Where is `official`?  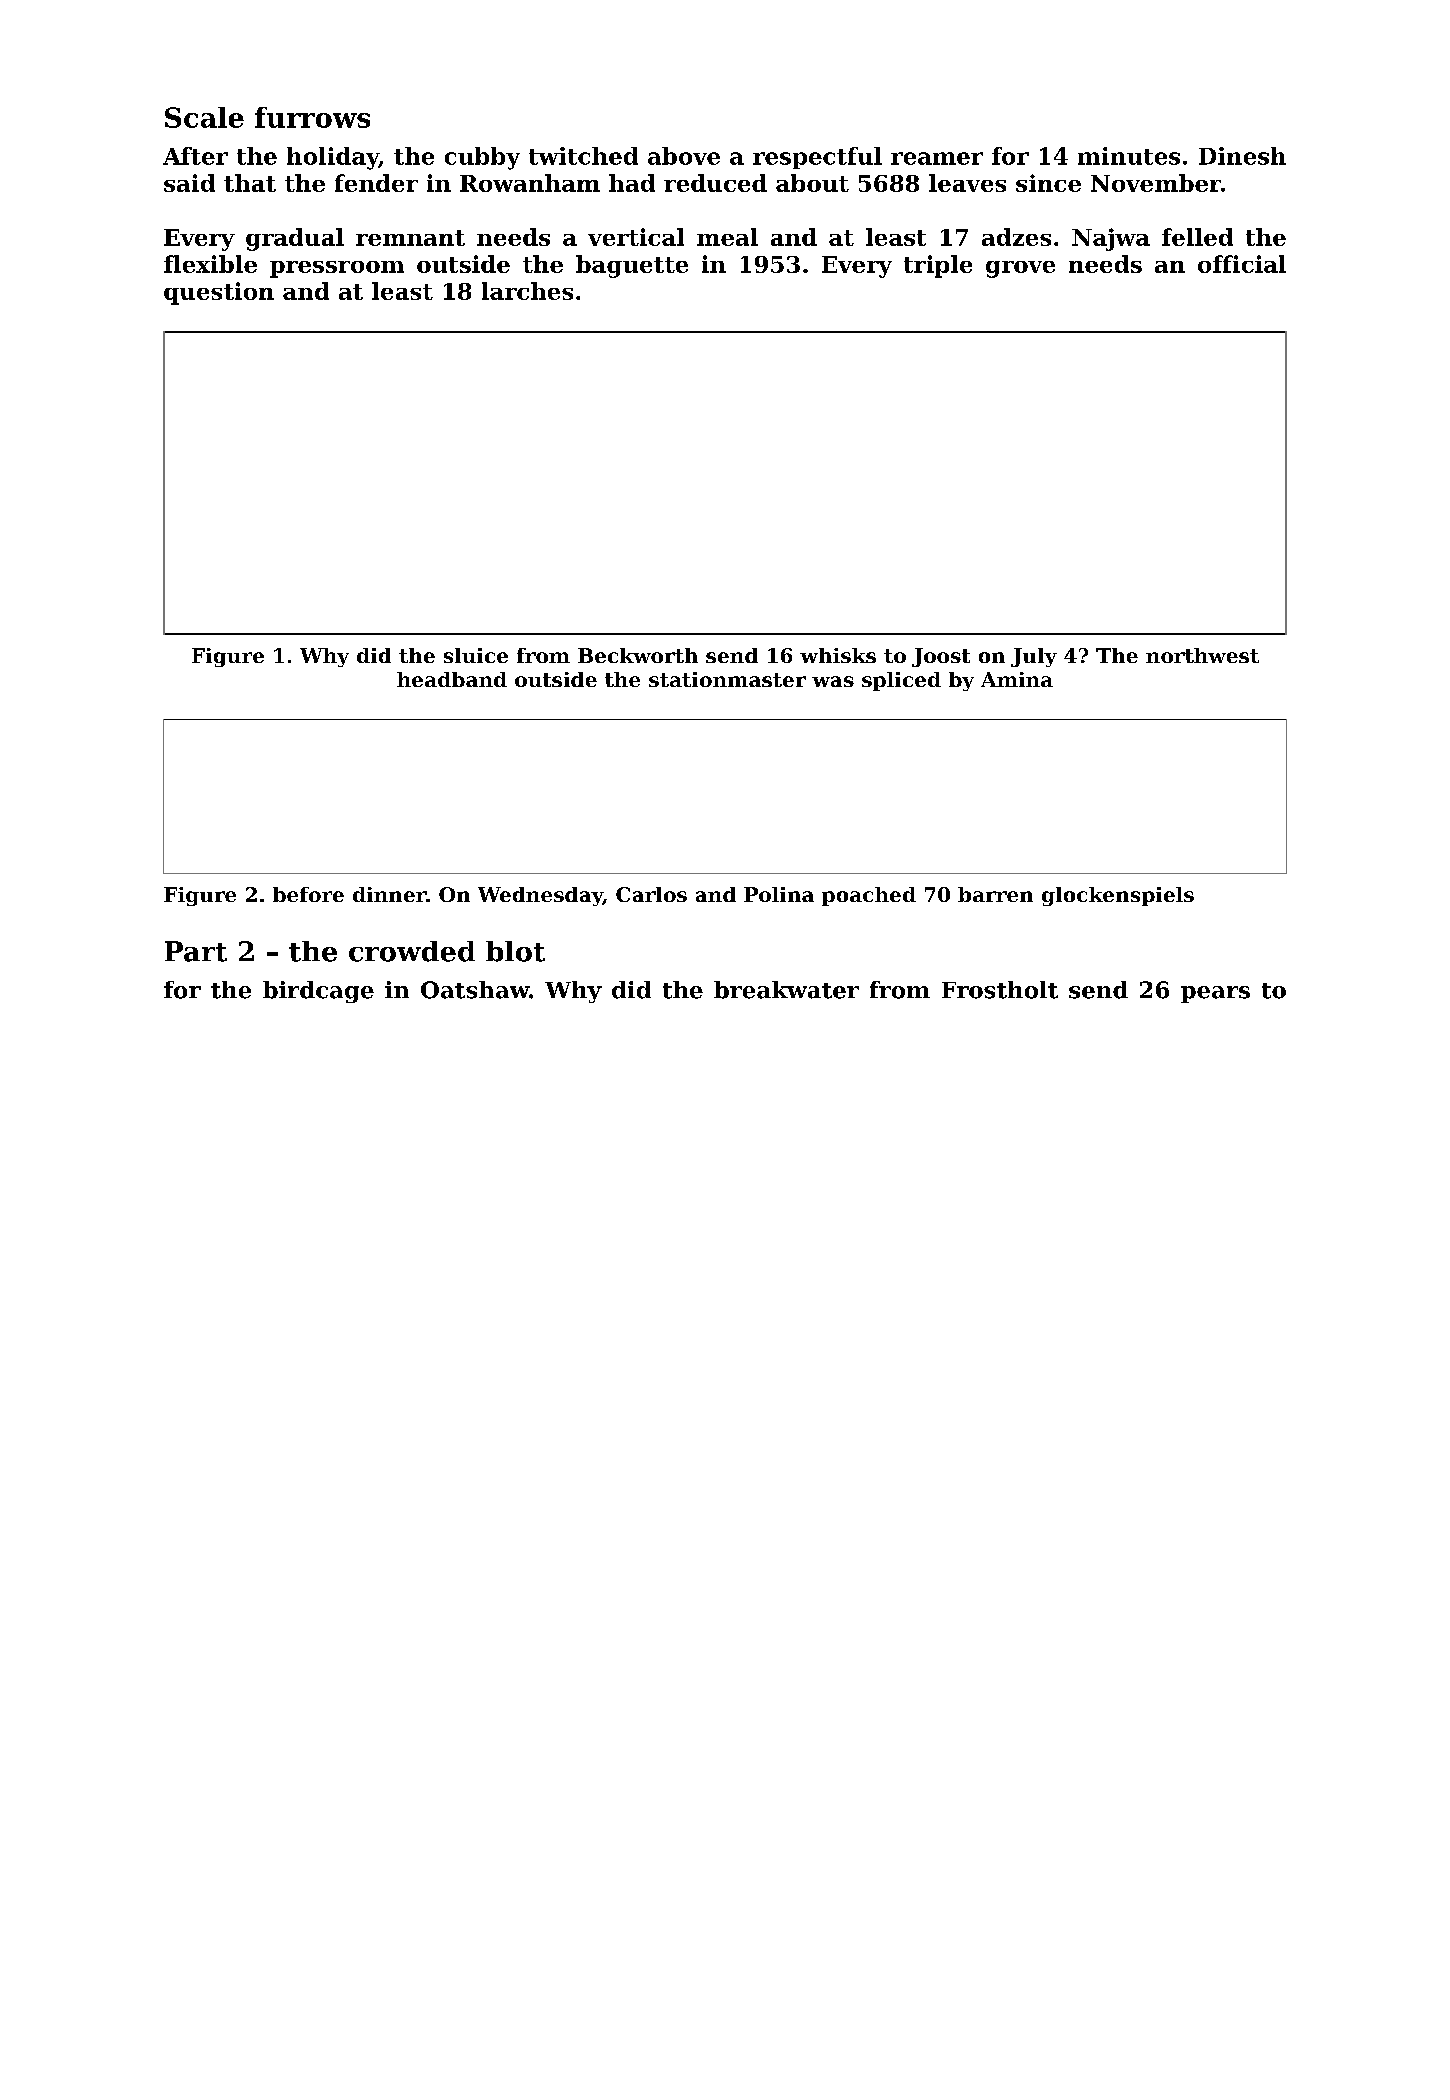
official is located at coordinates (1242, 264).
